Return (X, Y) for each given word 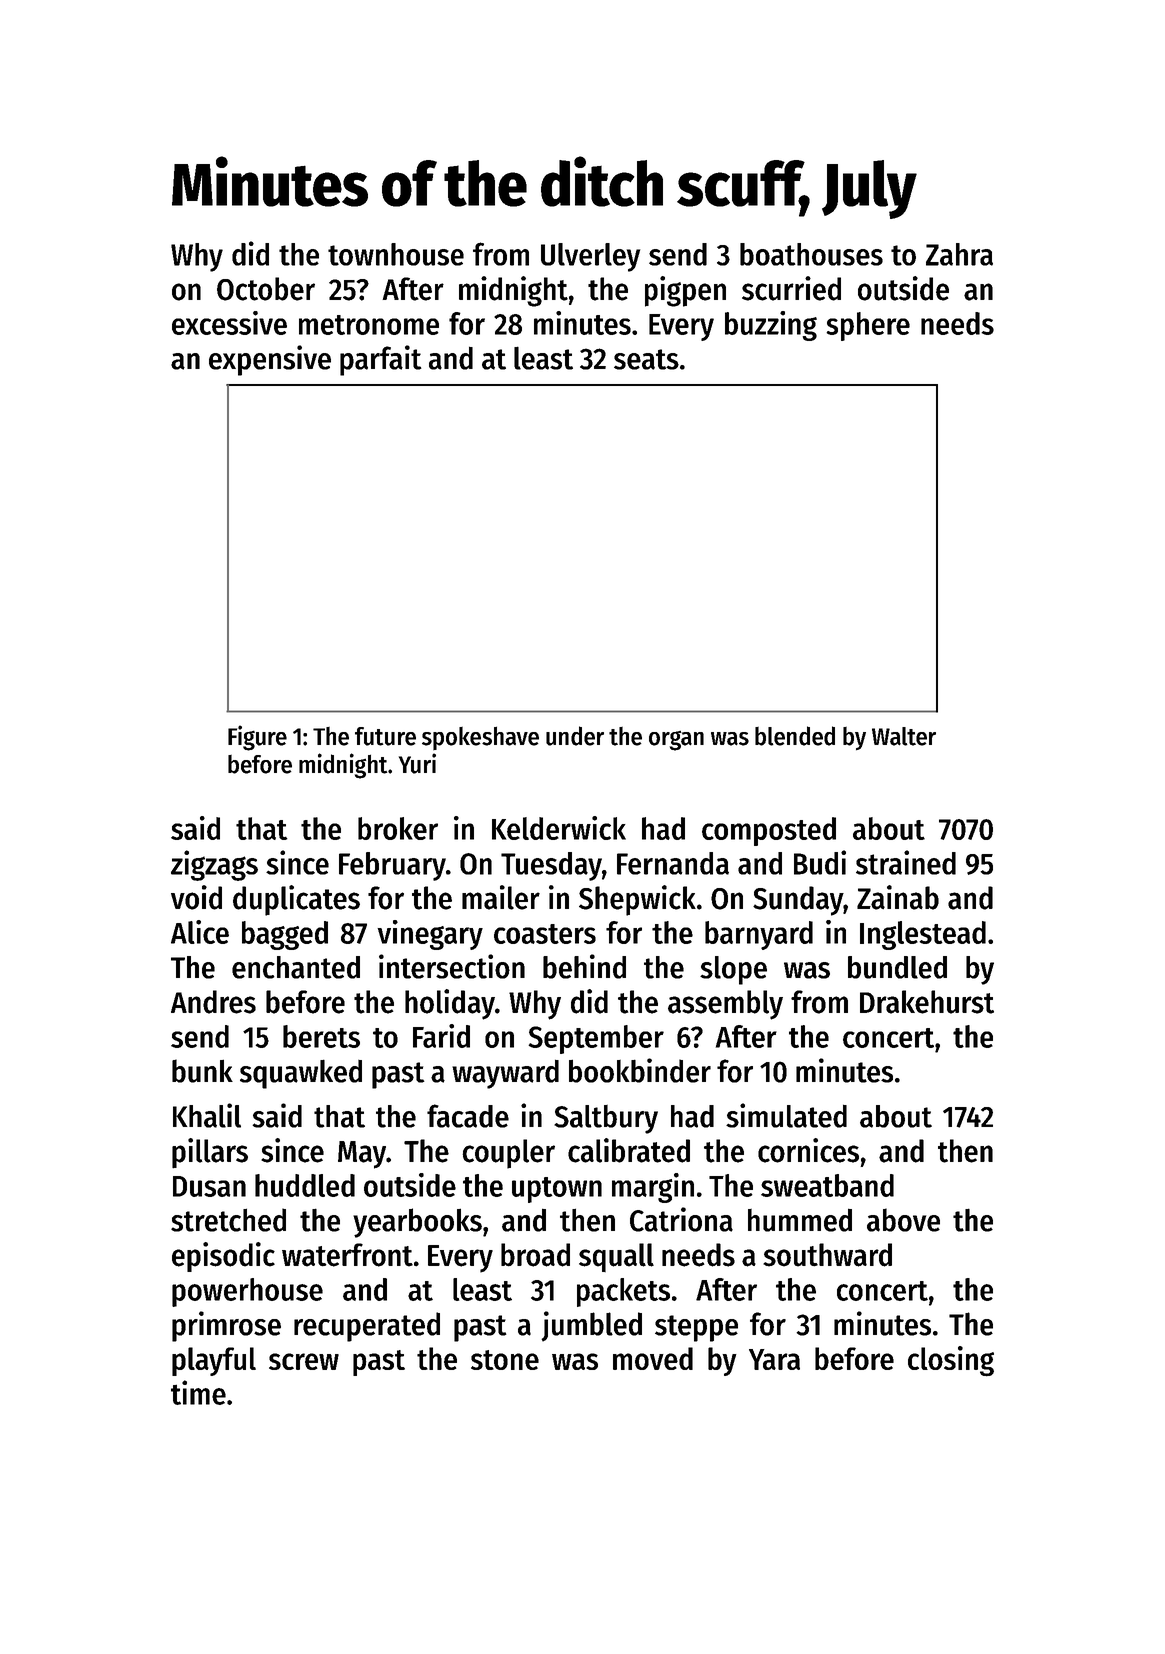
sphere (868, 326)
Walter (904, 736)
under (575, 736)
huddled (305, 1185)
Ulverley (590, 257)
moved (653, 1358)
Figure (257, 738)
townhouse (396, 254)
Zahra (959, 254)
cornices (808, 1150)
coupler (508, 1154)
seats (646, 359)
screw (304, 1361)
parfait (381, 360)
